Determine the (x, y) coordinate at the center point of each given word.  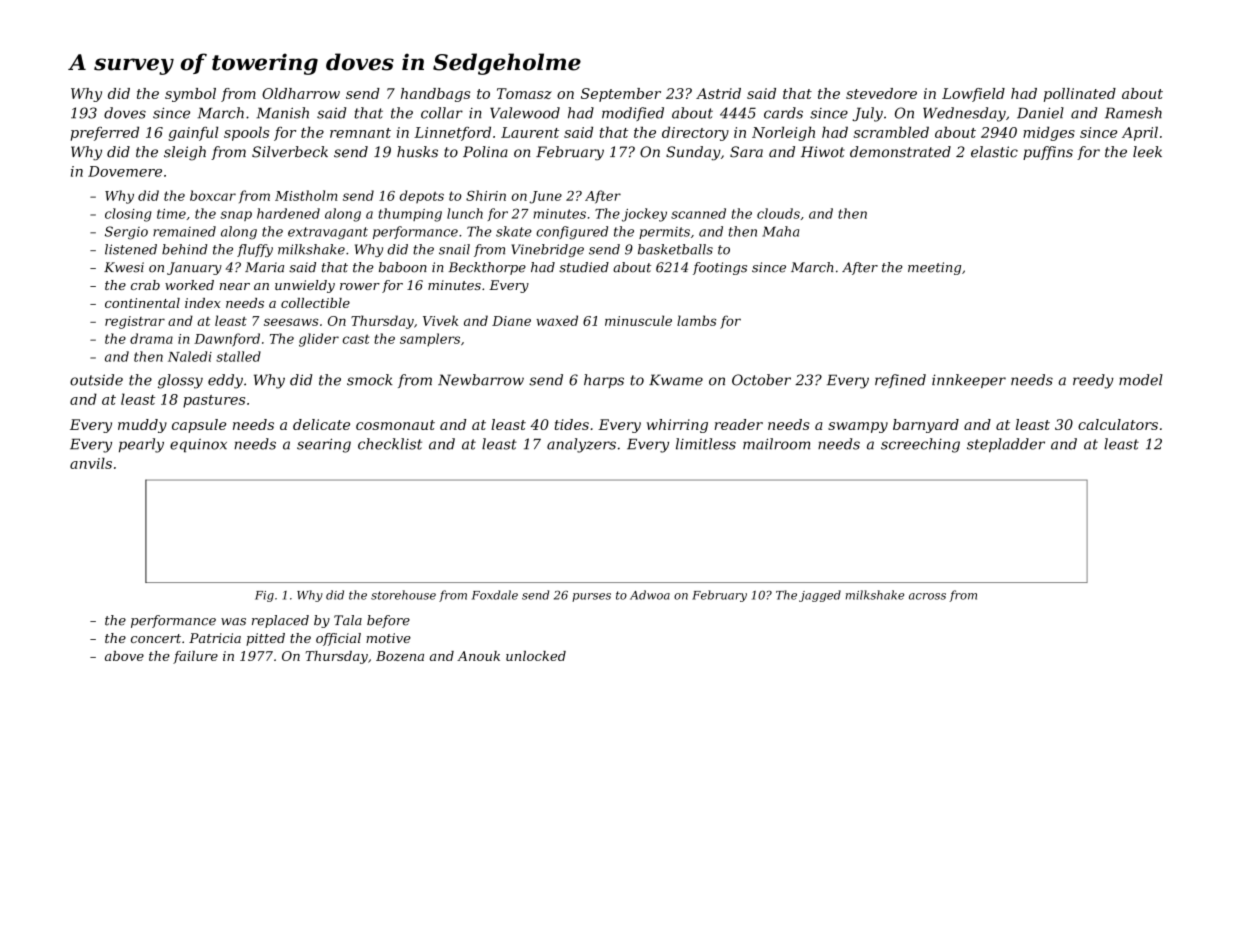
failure (195, 657)
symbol (190, 95)
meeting (934, 268)
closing (128, 215)
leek (1147, 152)
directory (695, 134)
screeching (920, 445)
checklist (390, 444)
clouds (778, 213)
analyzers (581, 445)
